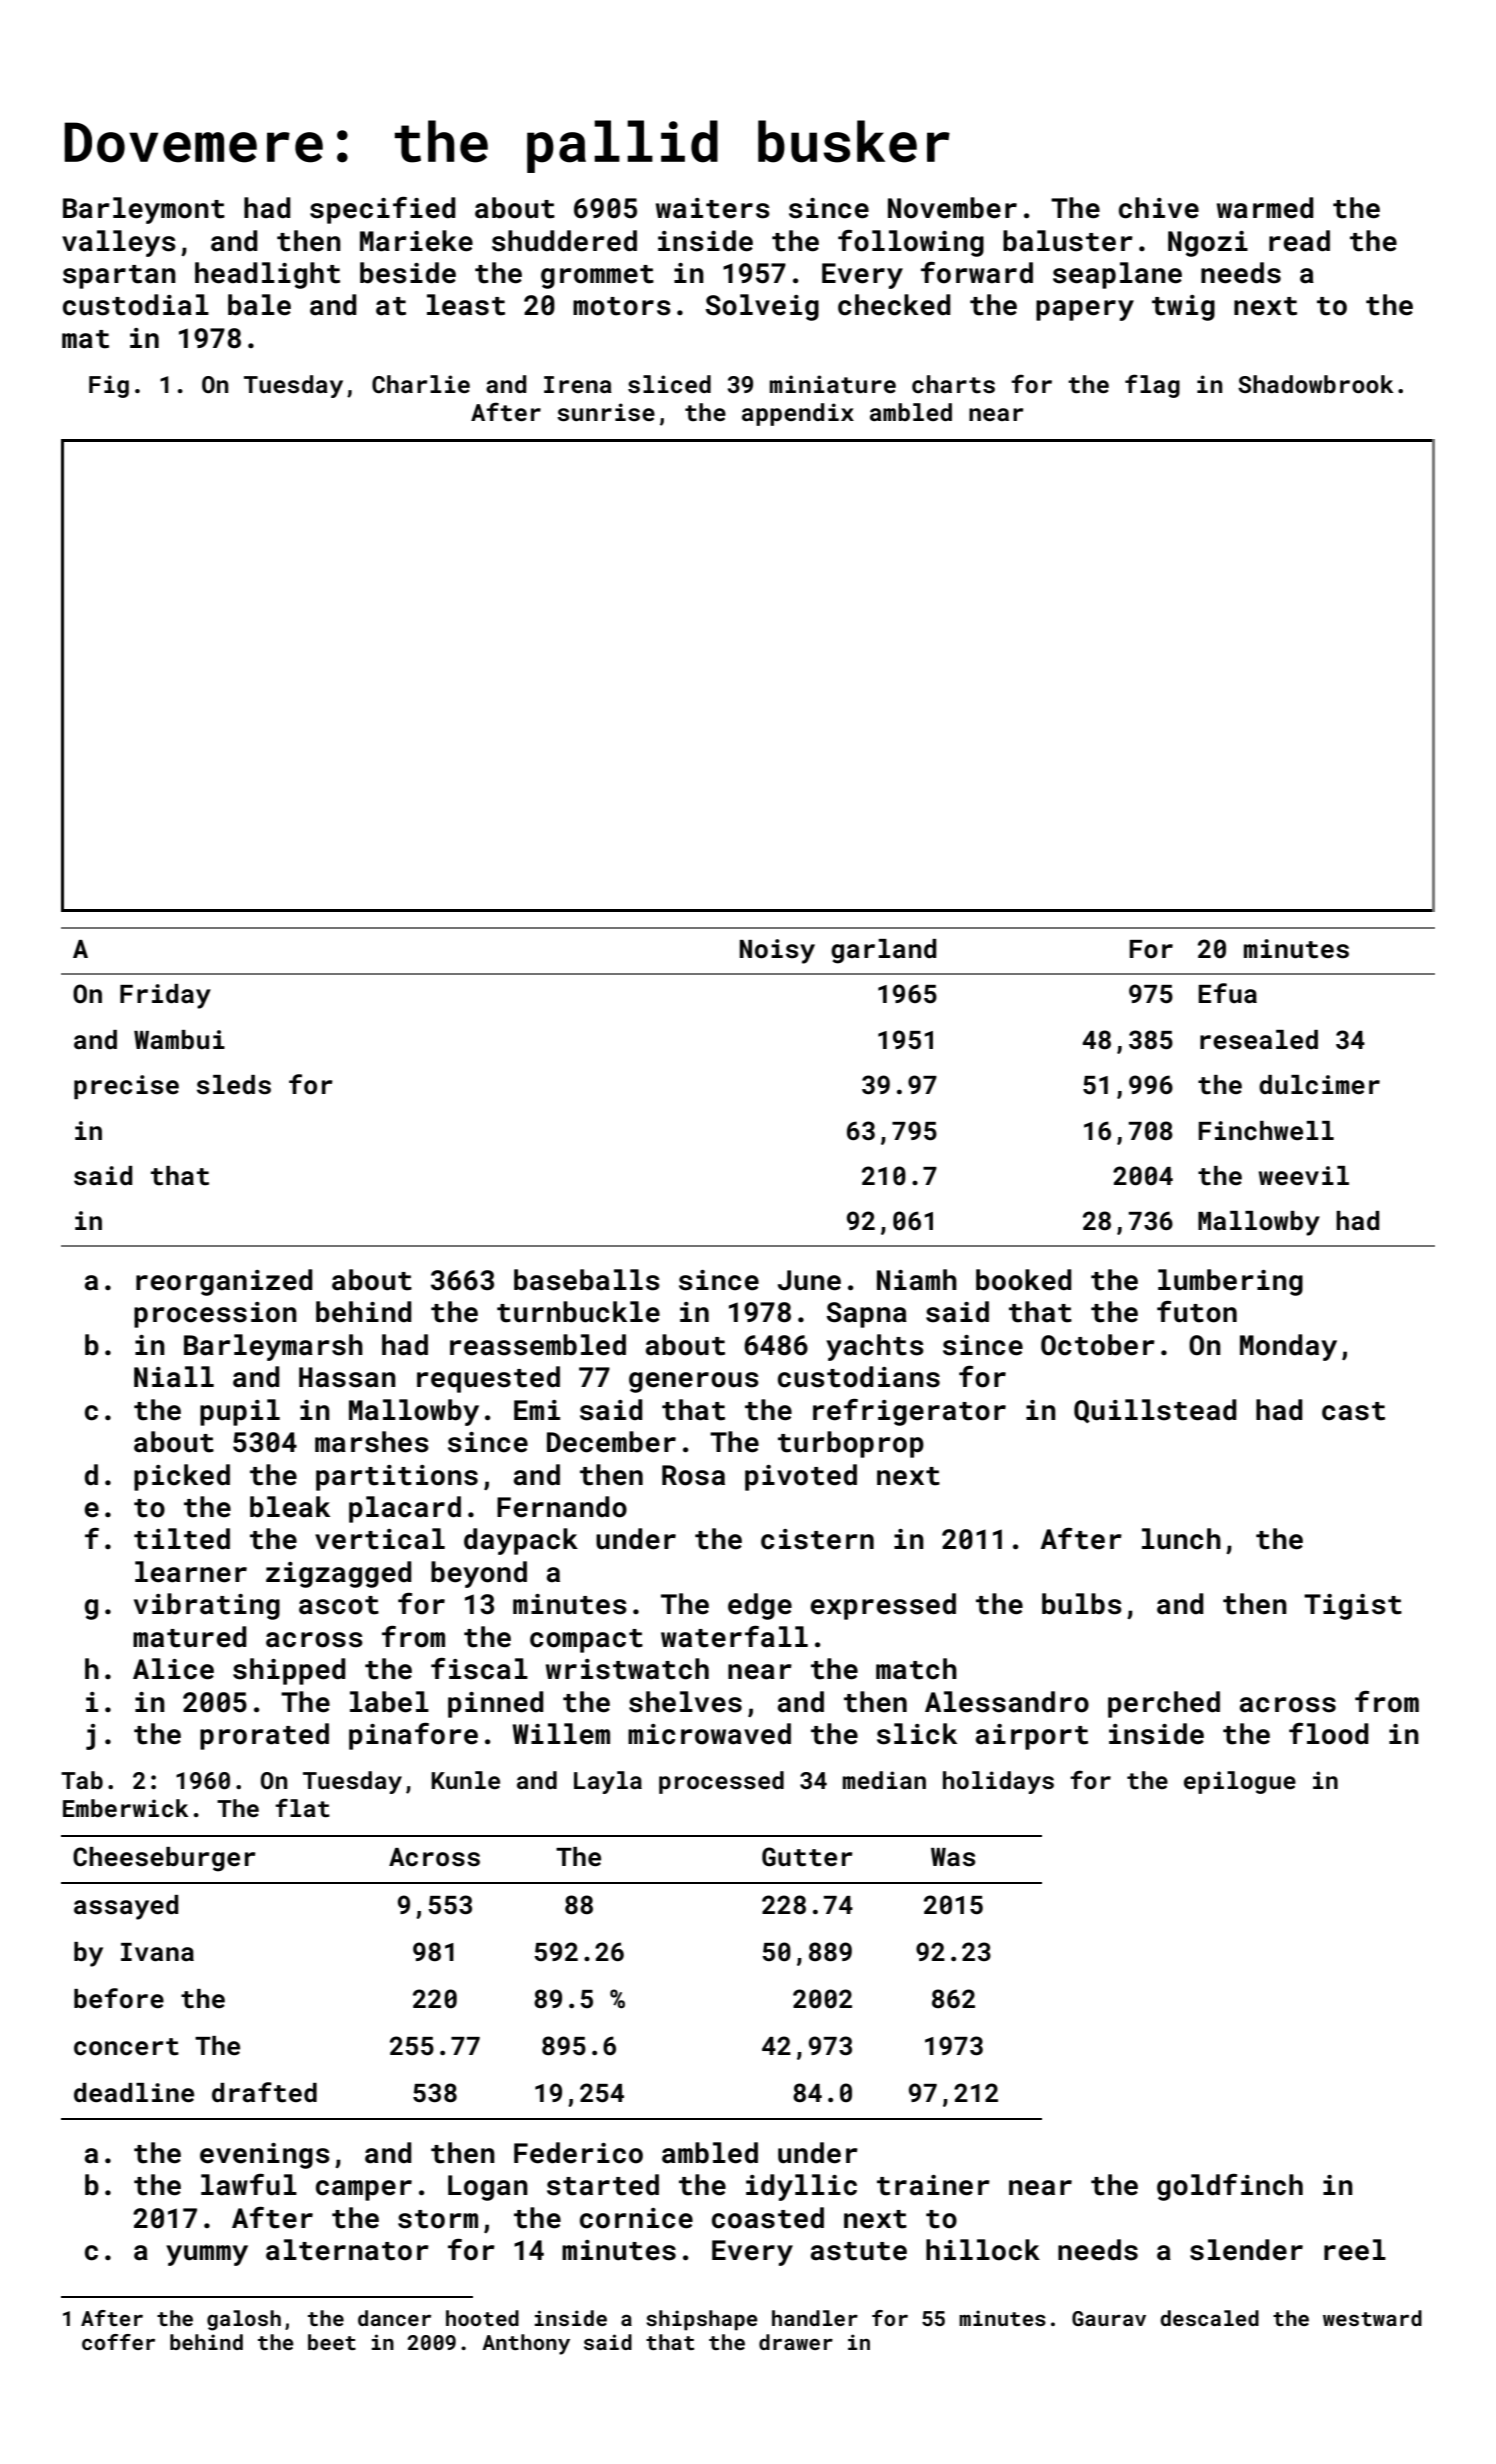 This document has width=1496, height=2464. I want to click on flag, so click(1152, 386).
